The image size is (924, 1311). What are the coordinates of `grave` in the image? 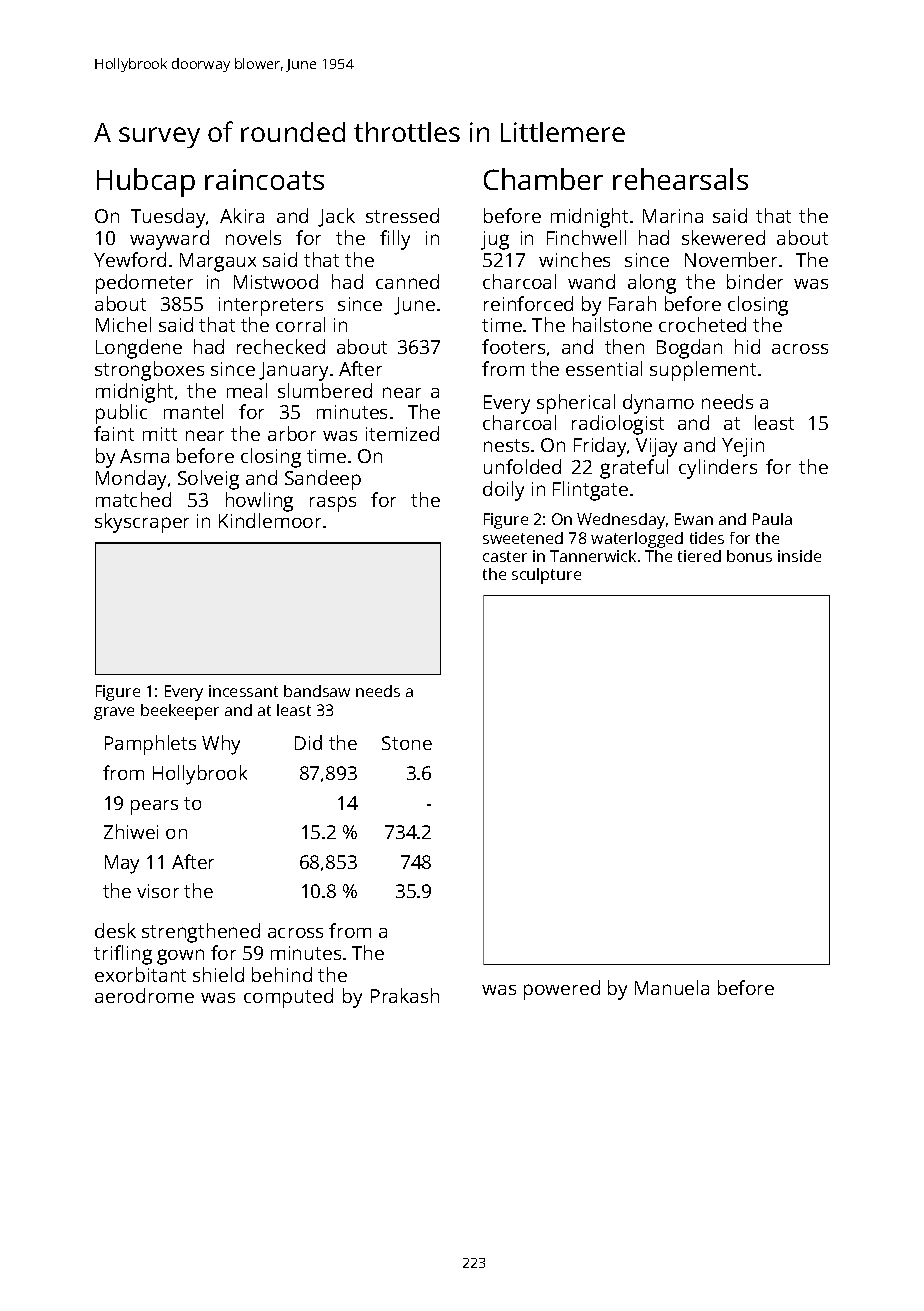 It's located at (114, 713).
